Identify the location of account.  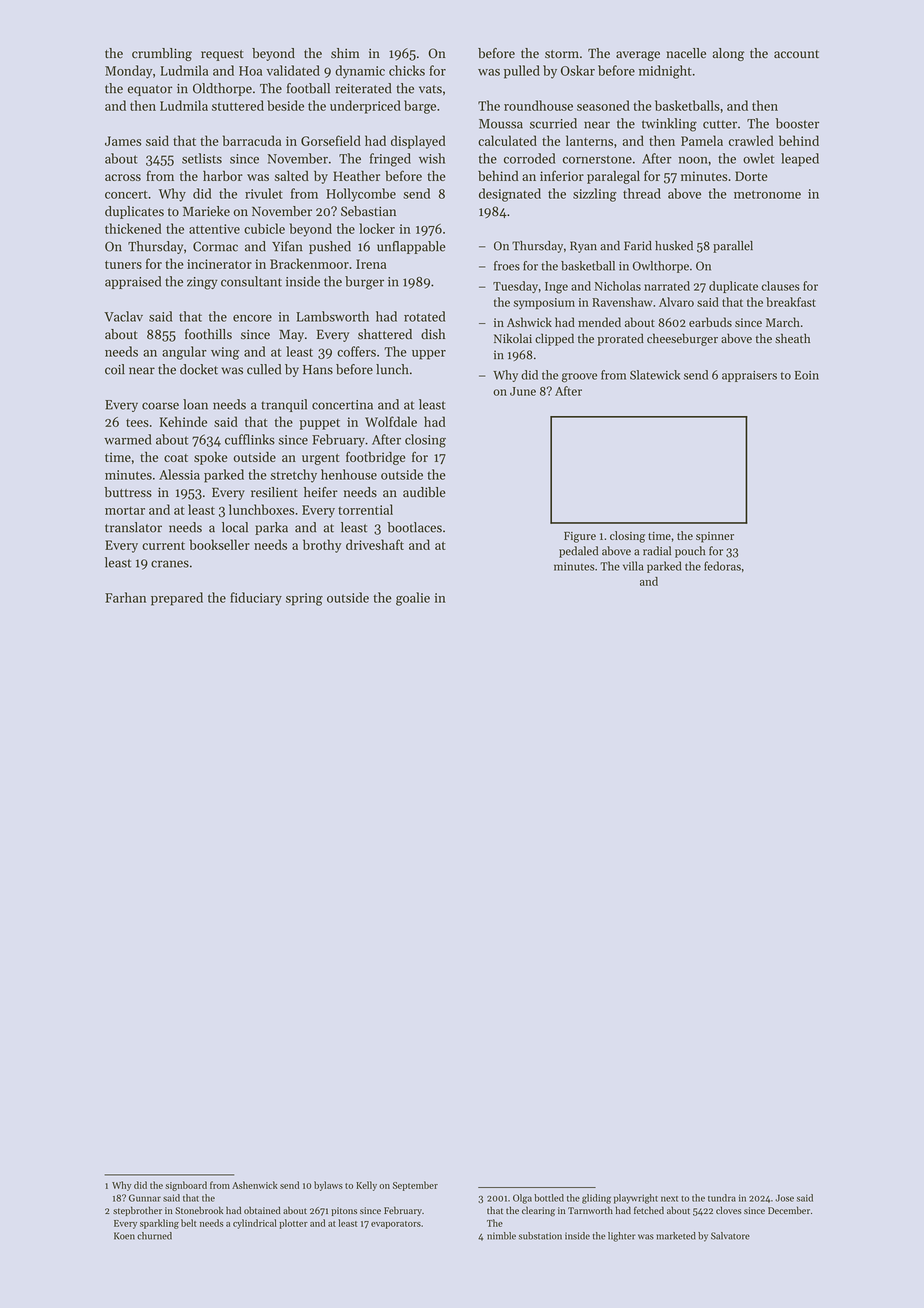
(796, 54).
